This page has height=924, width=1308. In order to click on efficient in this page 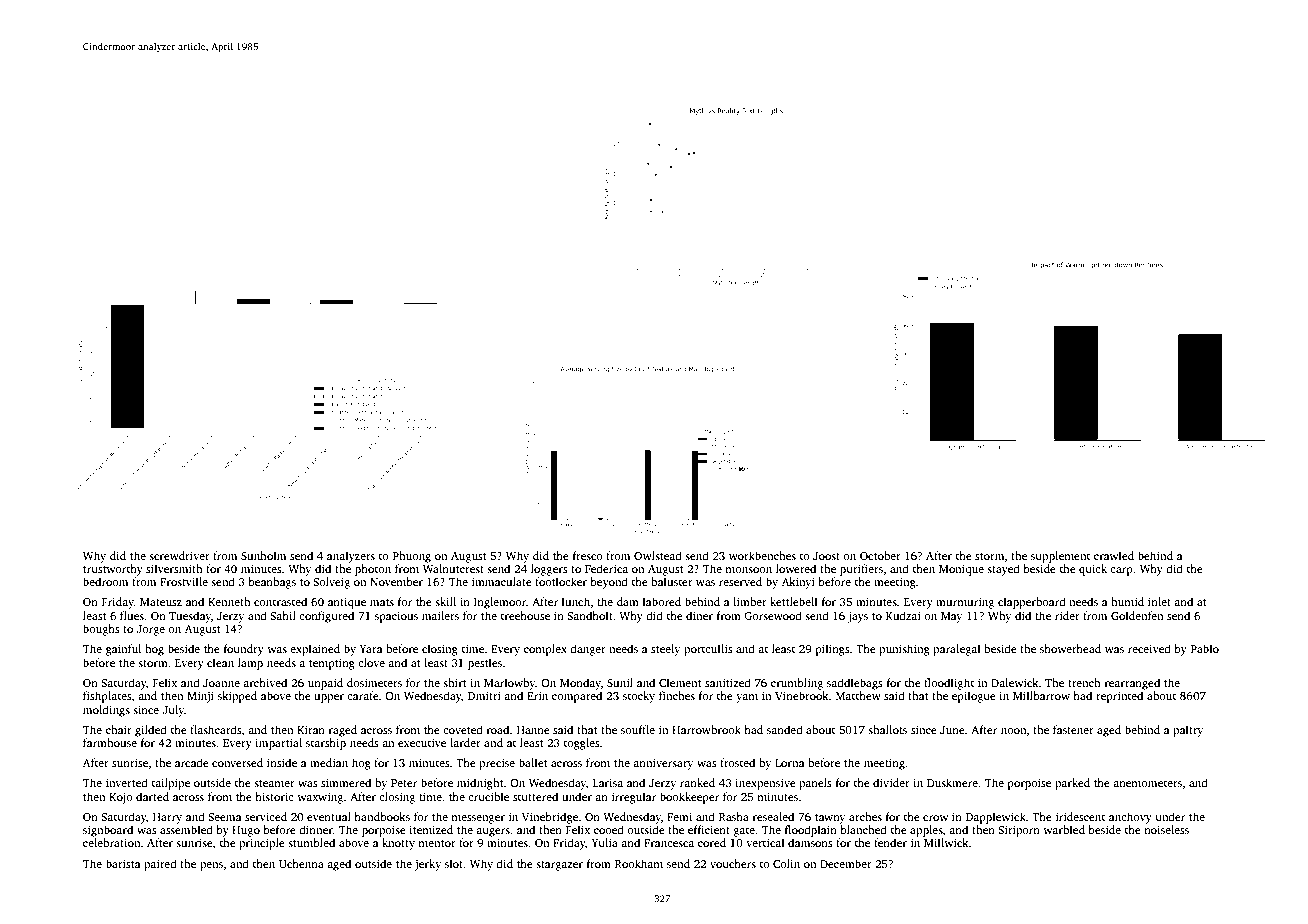, I will do `click(709, 829)`.
